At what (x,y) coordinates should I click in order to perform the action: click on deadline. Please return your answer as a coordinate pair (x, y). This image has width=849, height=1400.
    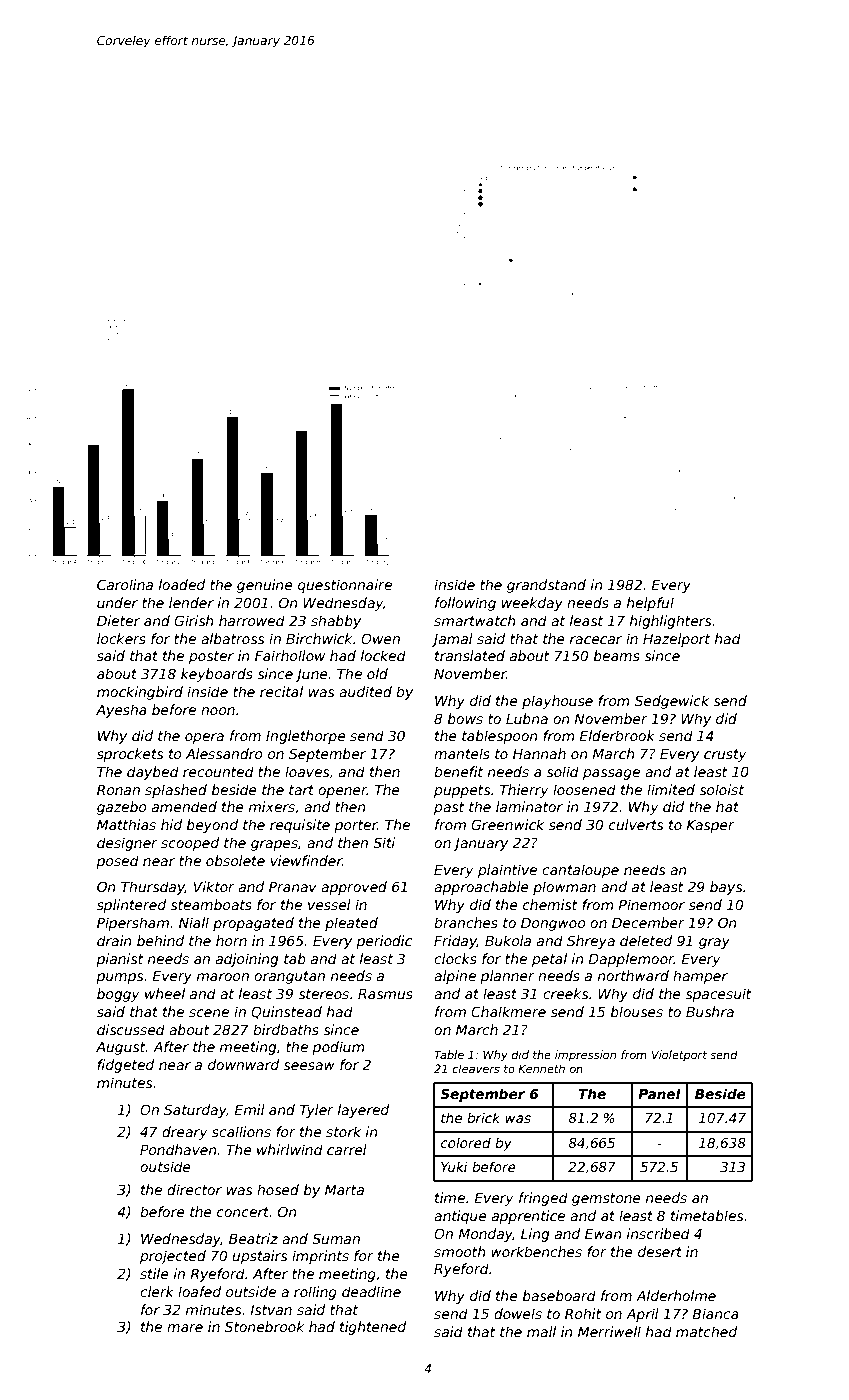
    Looking at the image, I should click on (371, 1291).
